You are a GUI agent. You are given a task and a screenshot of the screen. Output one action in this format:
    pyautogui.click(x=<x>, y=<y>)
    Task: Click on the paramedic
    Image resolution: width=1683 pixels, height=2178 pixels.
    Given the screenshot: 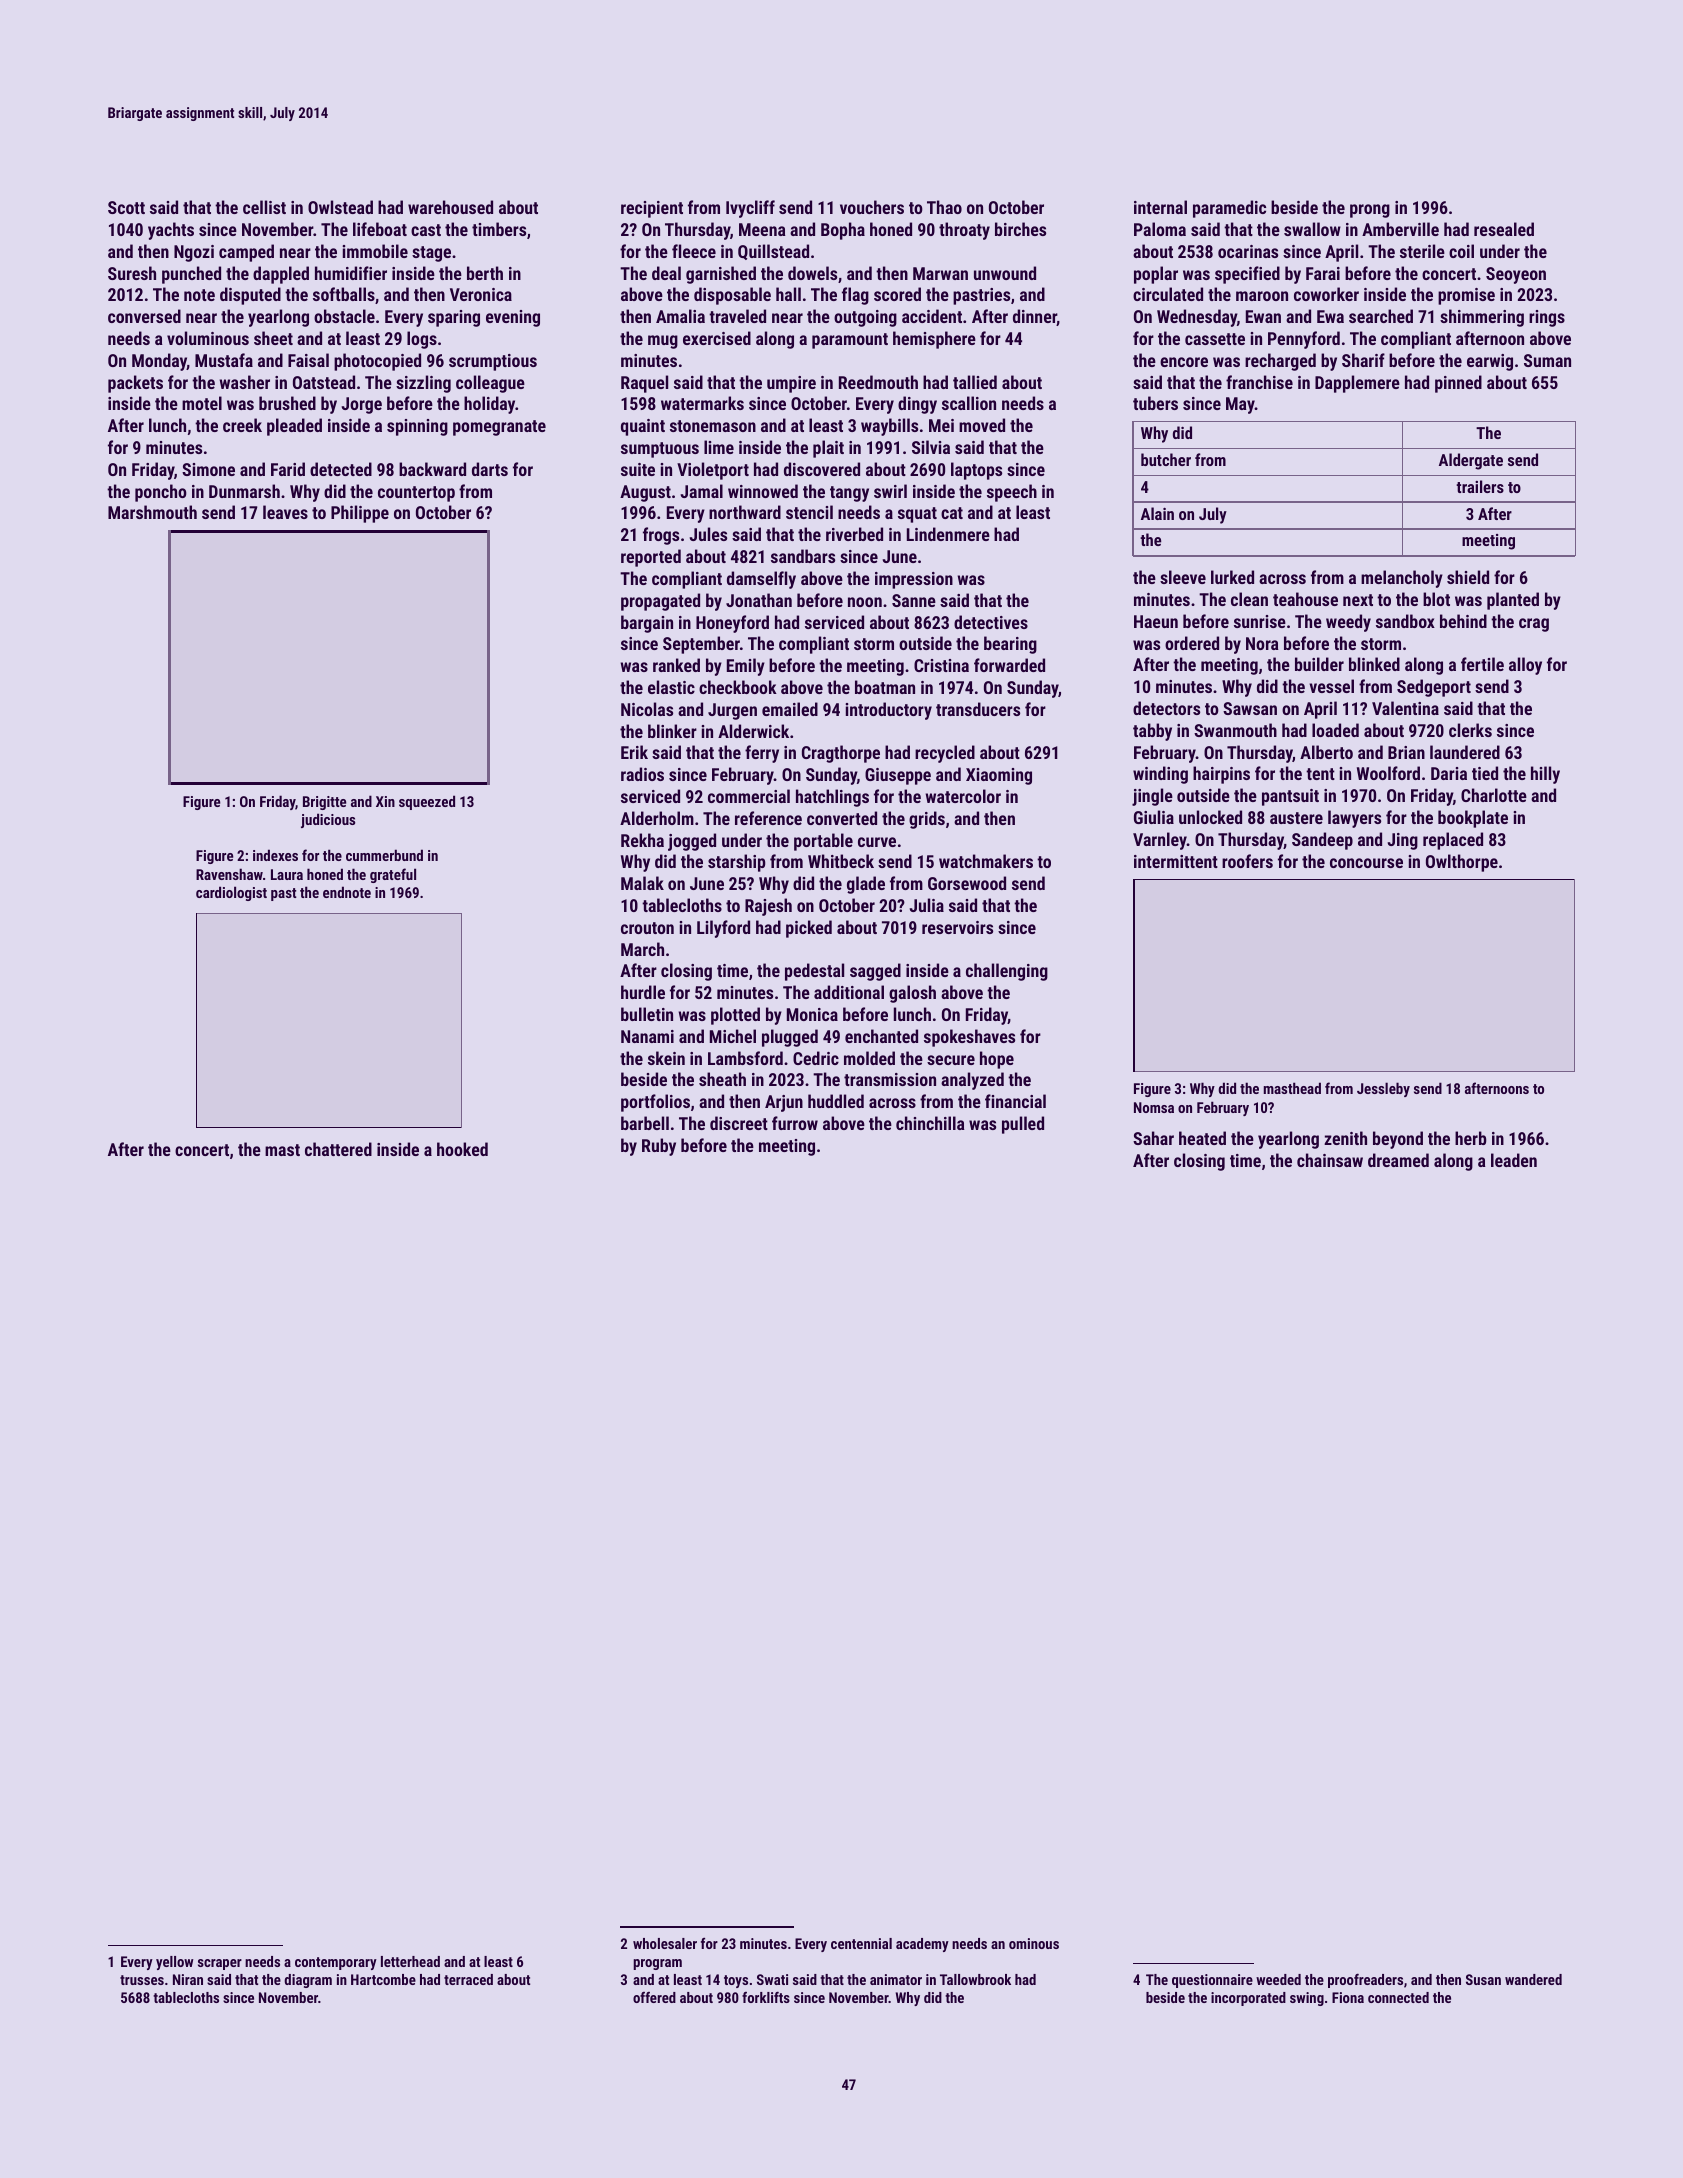 What is the action you would take?
    pyautogui.click(x=1229, y=209)
